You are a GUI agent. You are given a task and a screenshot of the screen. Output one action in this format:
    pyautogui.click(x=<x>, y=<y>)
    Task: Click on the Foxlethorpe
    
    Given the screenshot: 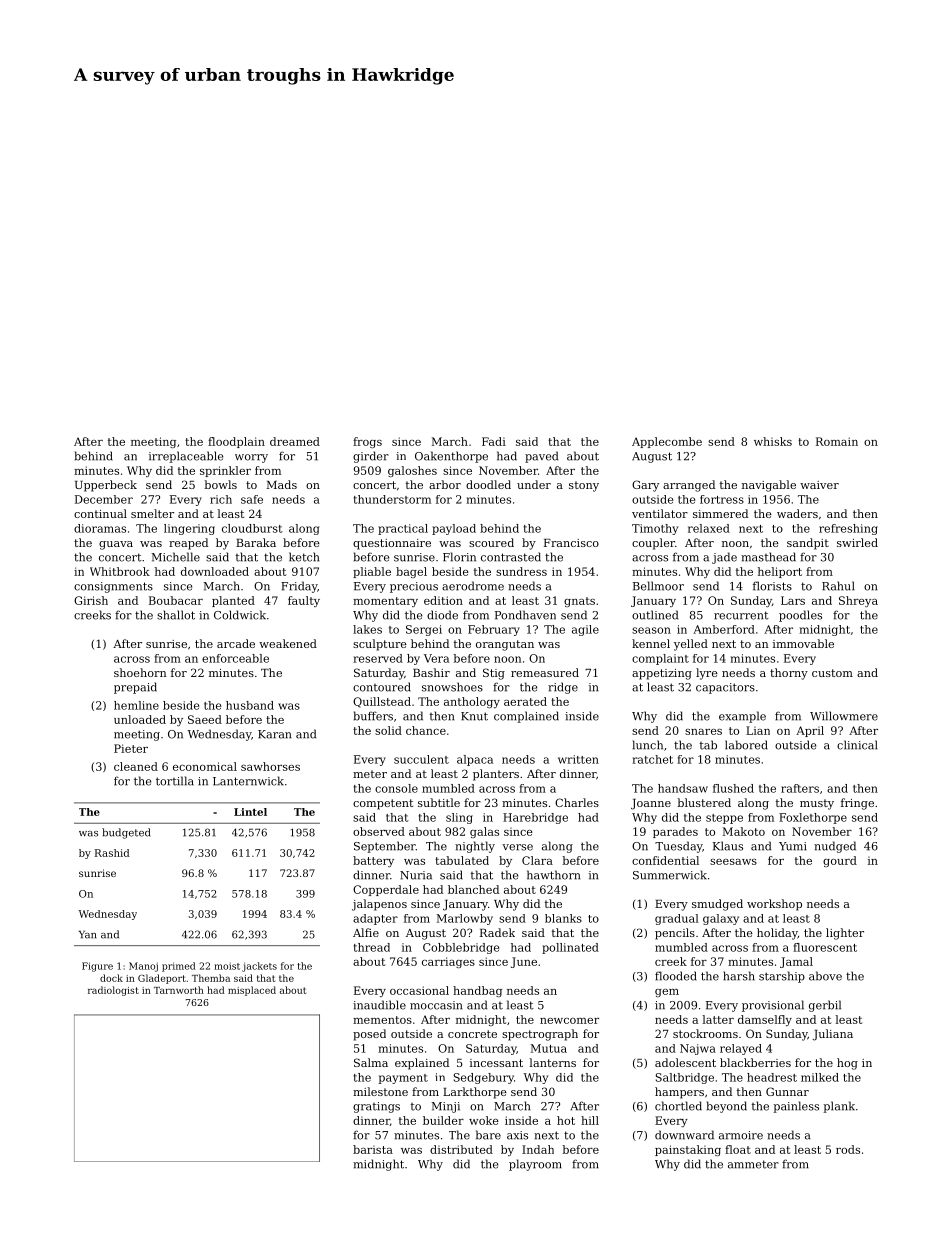 What is the action you would take?
    pyautogui.click(x=813, y=818)
